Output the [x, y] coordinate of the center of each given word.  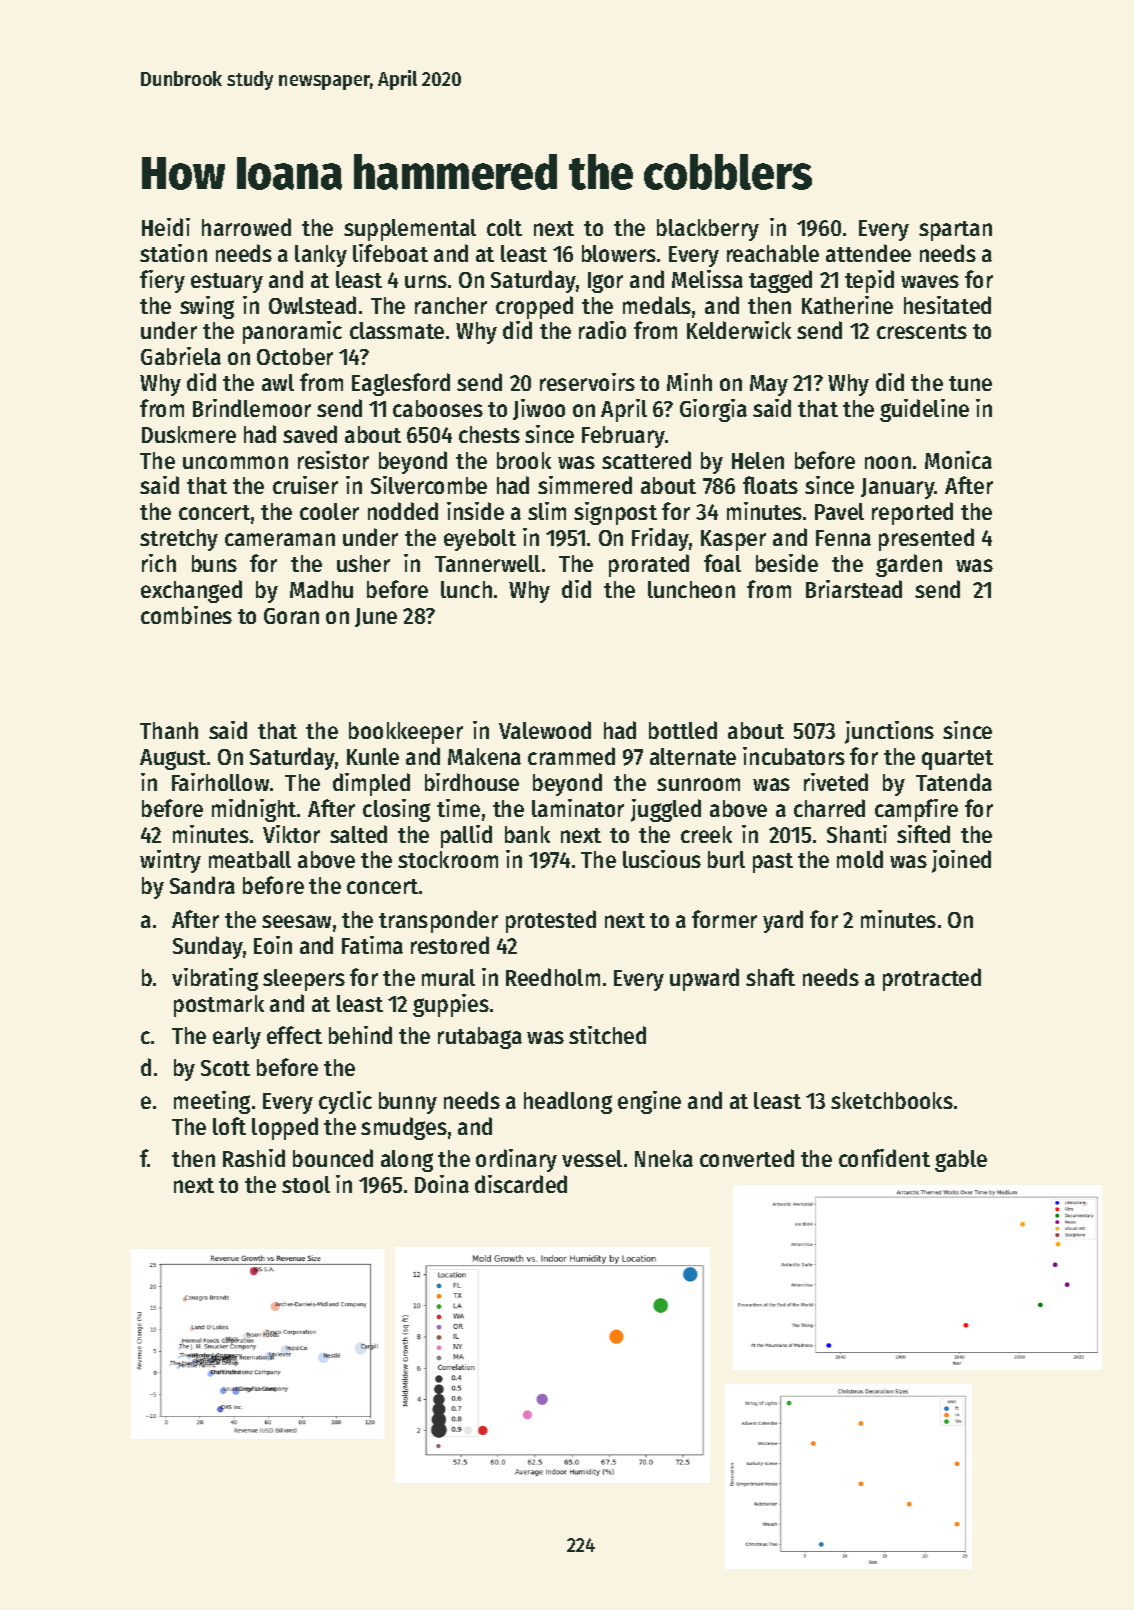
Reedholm [553, 977]
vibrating [215, 979]
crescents [922, 331]
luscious [662, 859]
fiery [162, 281]
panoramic [292, 332]
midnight [254, 810]
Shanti [857, 834]
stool [306, 1184]
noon [888, 462]
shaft [770, 977]
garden [909, 565]
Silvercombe [429, 485]
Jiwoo [539, 409]
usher [363, 563]
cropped [534, 307]
